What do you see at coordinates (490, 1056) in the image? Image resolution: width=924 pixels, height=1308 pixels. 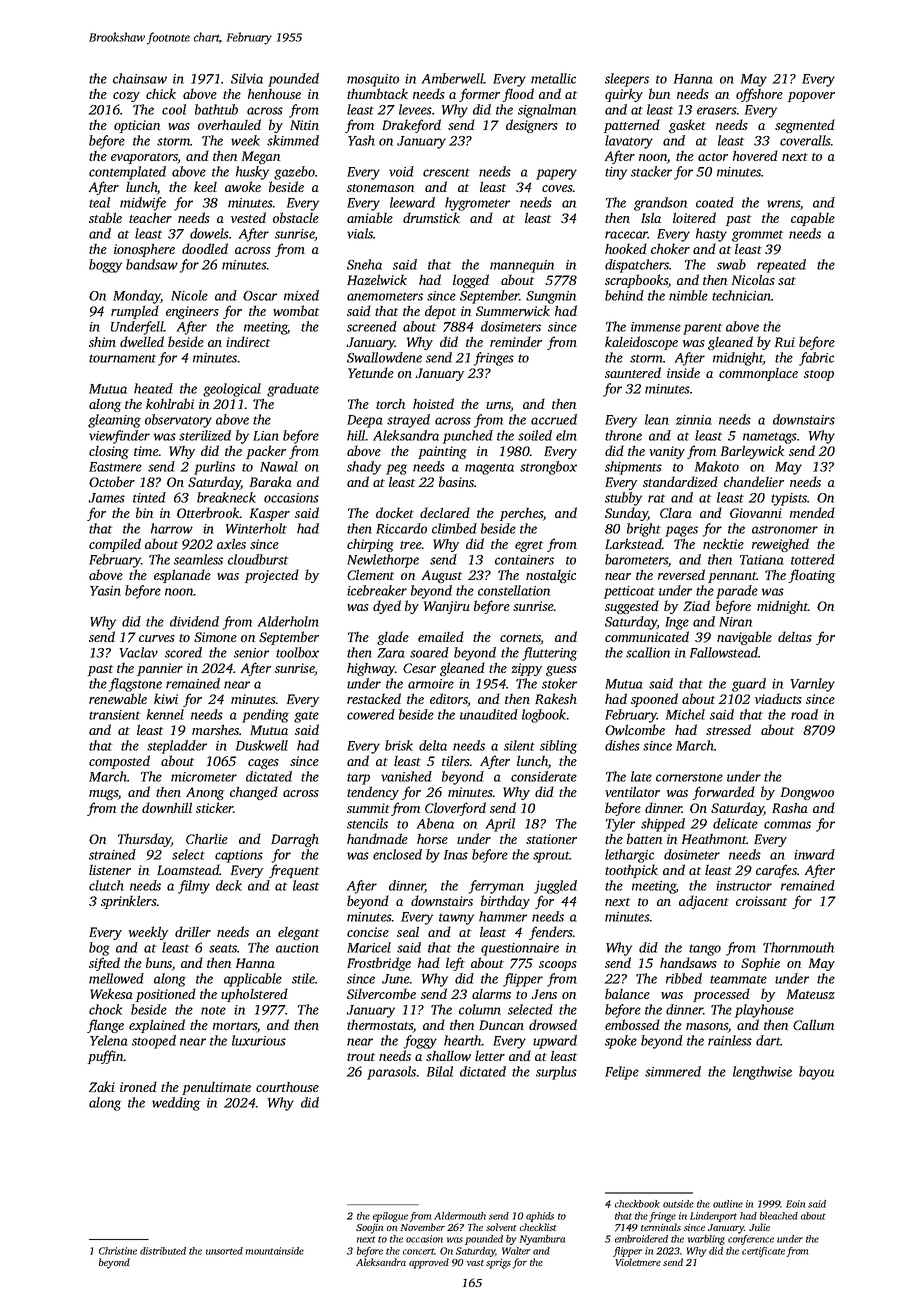 I see `letter` at bounding box center [490, 1056].
